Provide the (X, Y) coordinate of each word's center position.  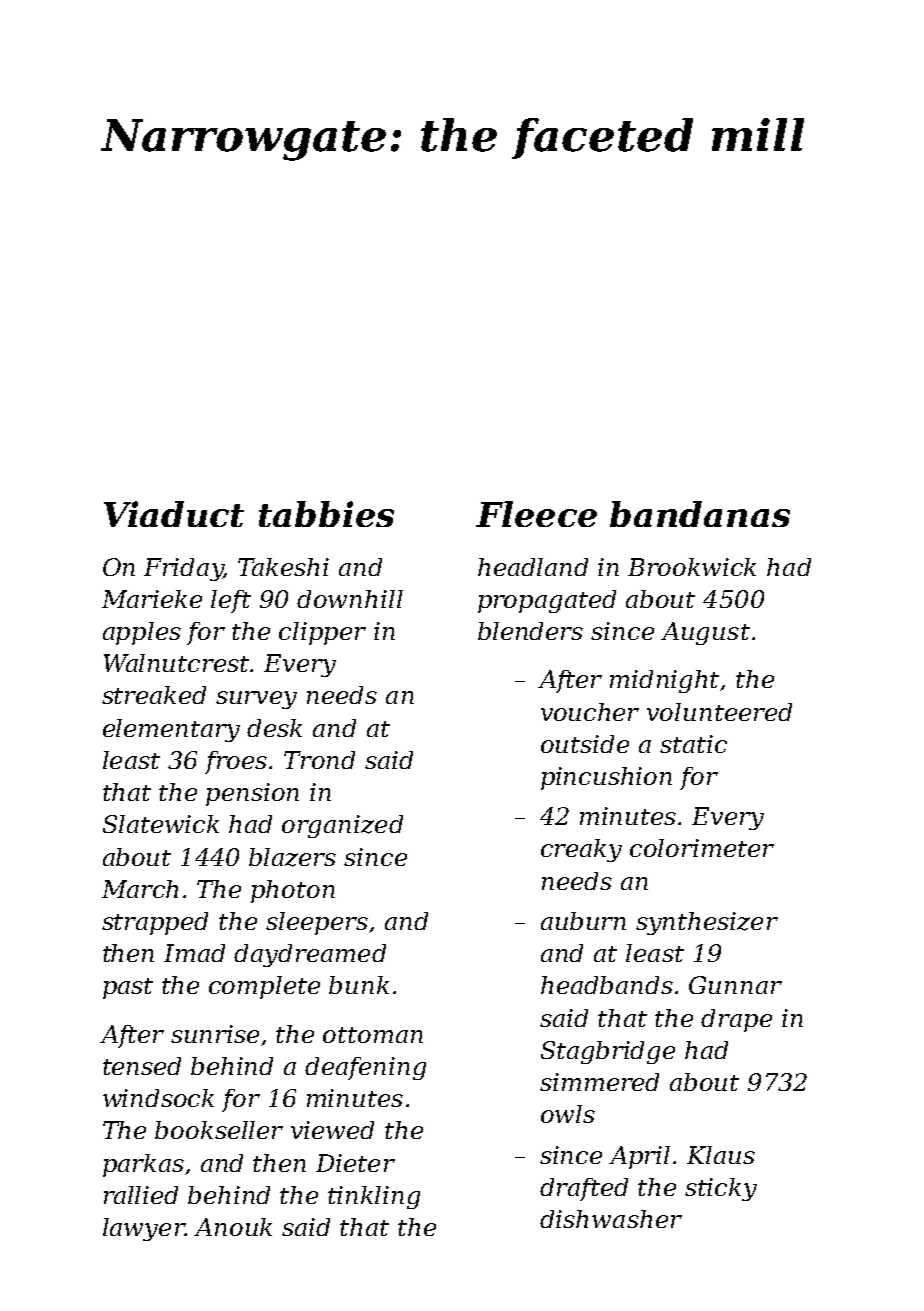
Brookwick (692, 567)
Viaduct (174, 514)
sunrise (215, 1034)
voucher (590, 712)
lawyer (144, 1229)
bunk (359, 985)
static (693, 744)
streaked (154, 695)
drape (736, 1020)
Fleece (536, 514)
